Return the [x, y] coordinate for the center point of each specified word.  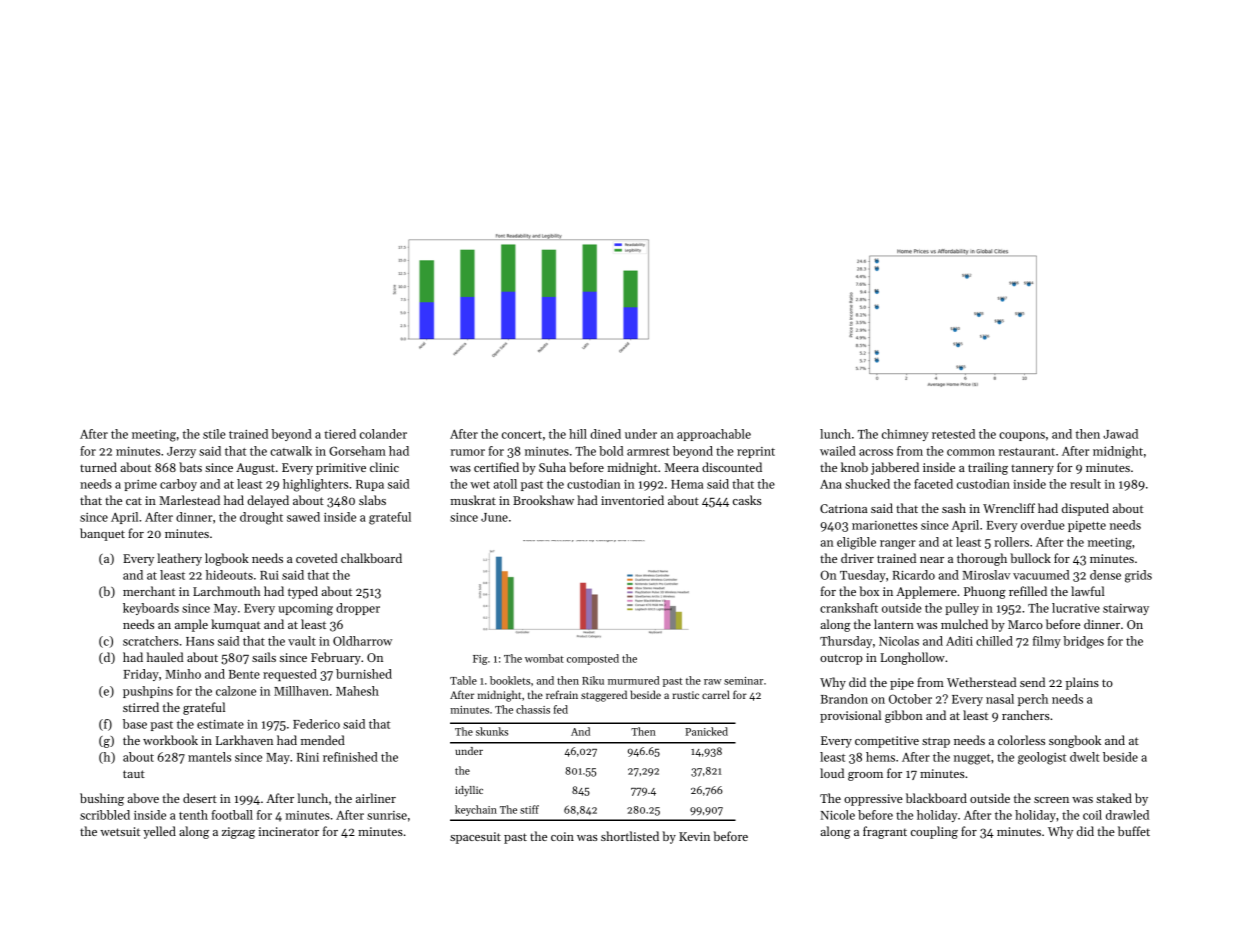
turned [98, 467]
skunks [492, 731]
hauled [165, 657]
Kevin [694, 836]
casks [747, 500]
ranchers [1026, 715]
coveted [317, 558]
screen [1051, 800]
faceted [933, 484]
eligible [856, 543]
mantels [209, 757]
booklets [510, 680]
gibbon [904, 716]
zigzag [238, 833]
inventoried [632, 500]
